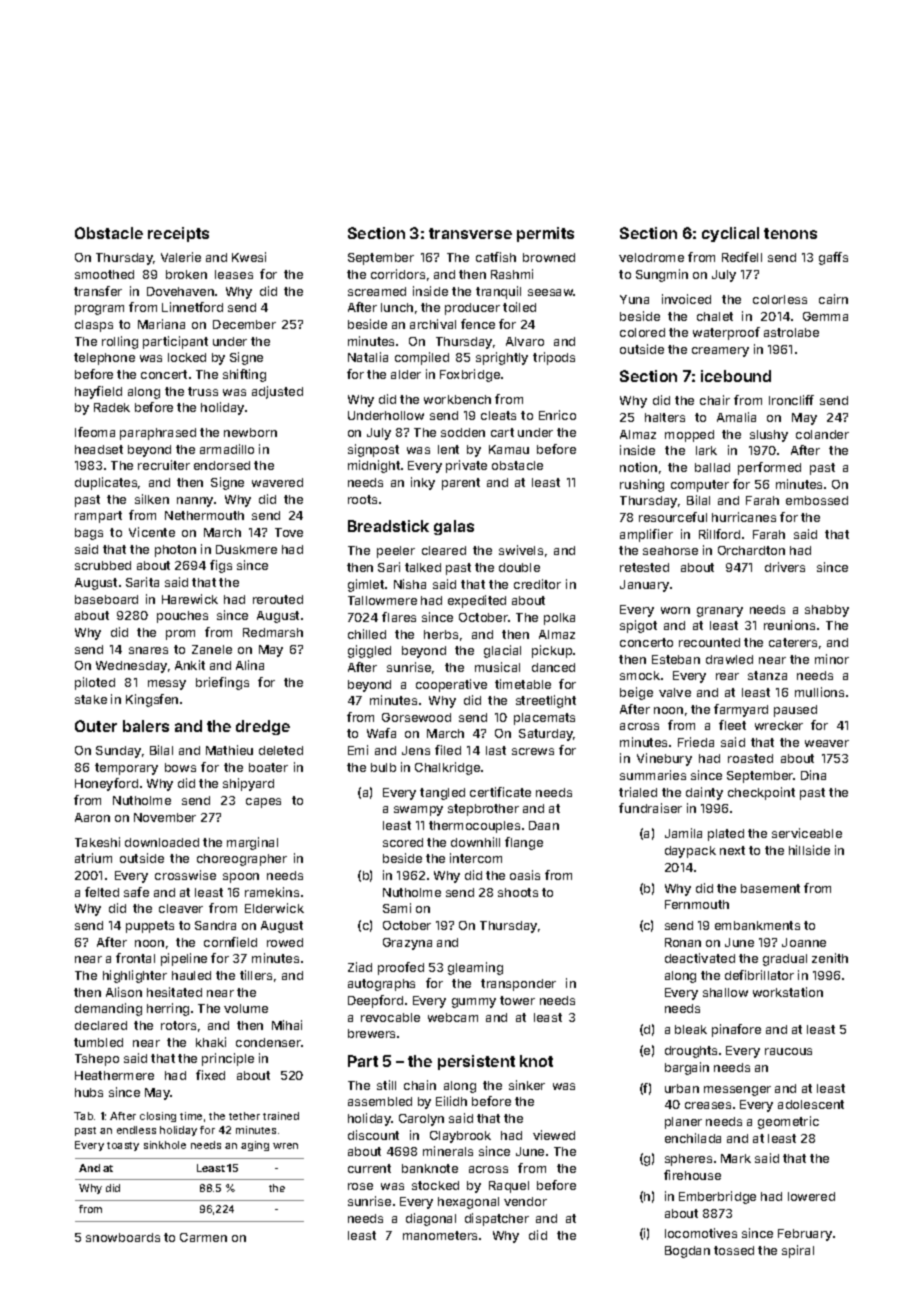 The width and height of the page is (924, 1308). I want to click on Sami, so click(397, 908).
